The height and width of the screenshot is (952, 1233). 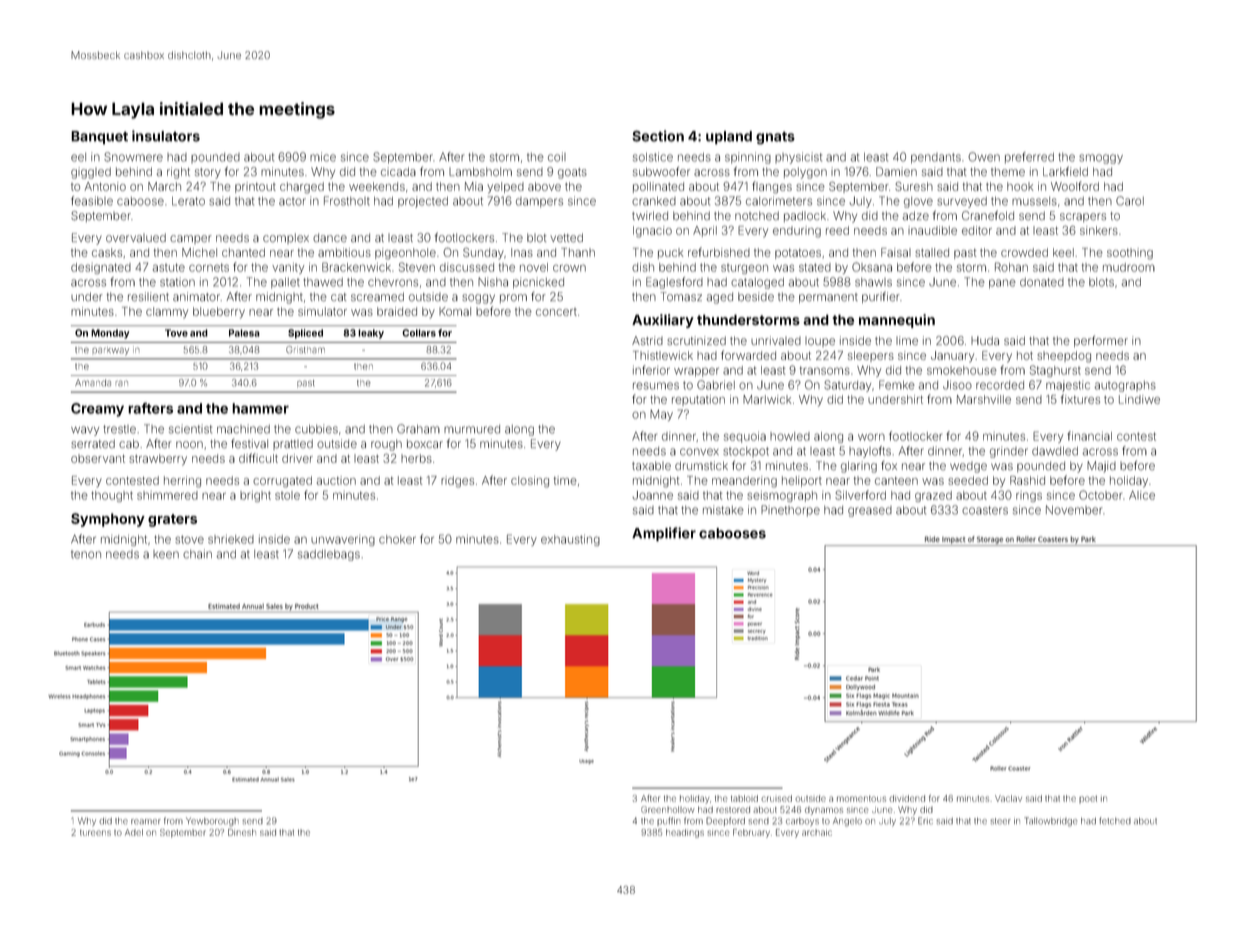 I want to click on performer, so click(x=1101, y=341).
